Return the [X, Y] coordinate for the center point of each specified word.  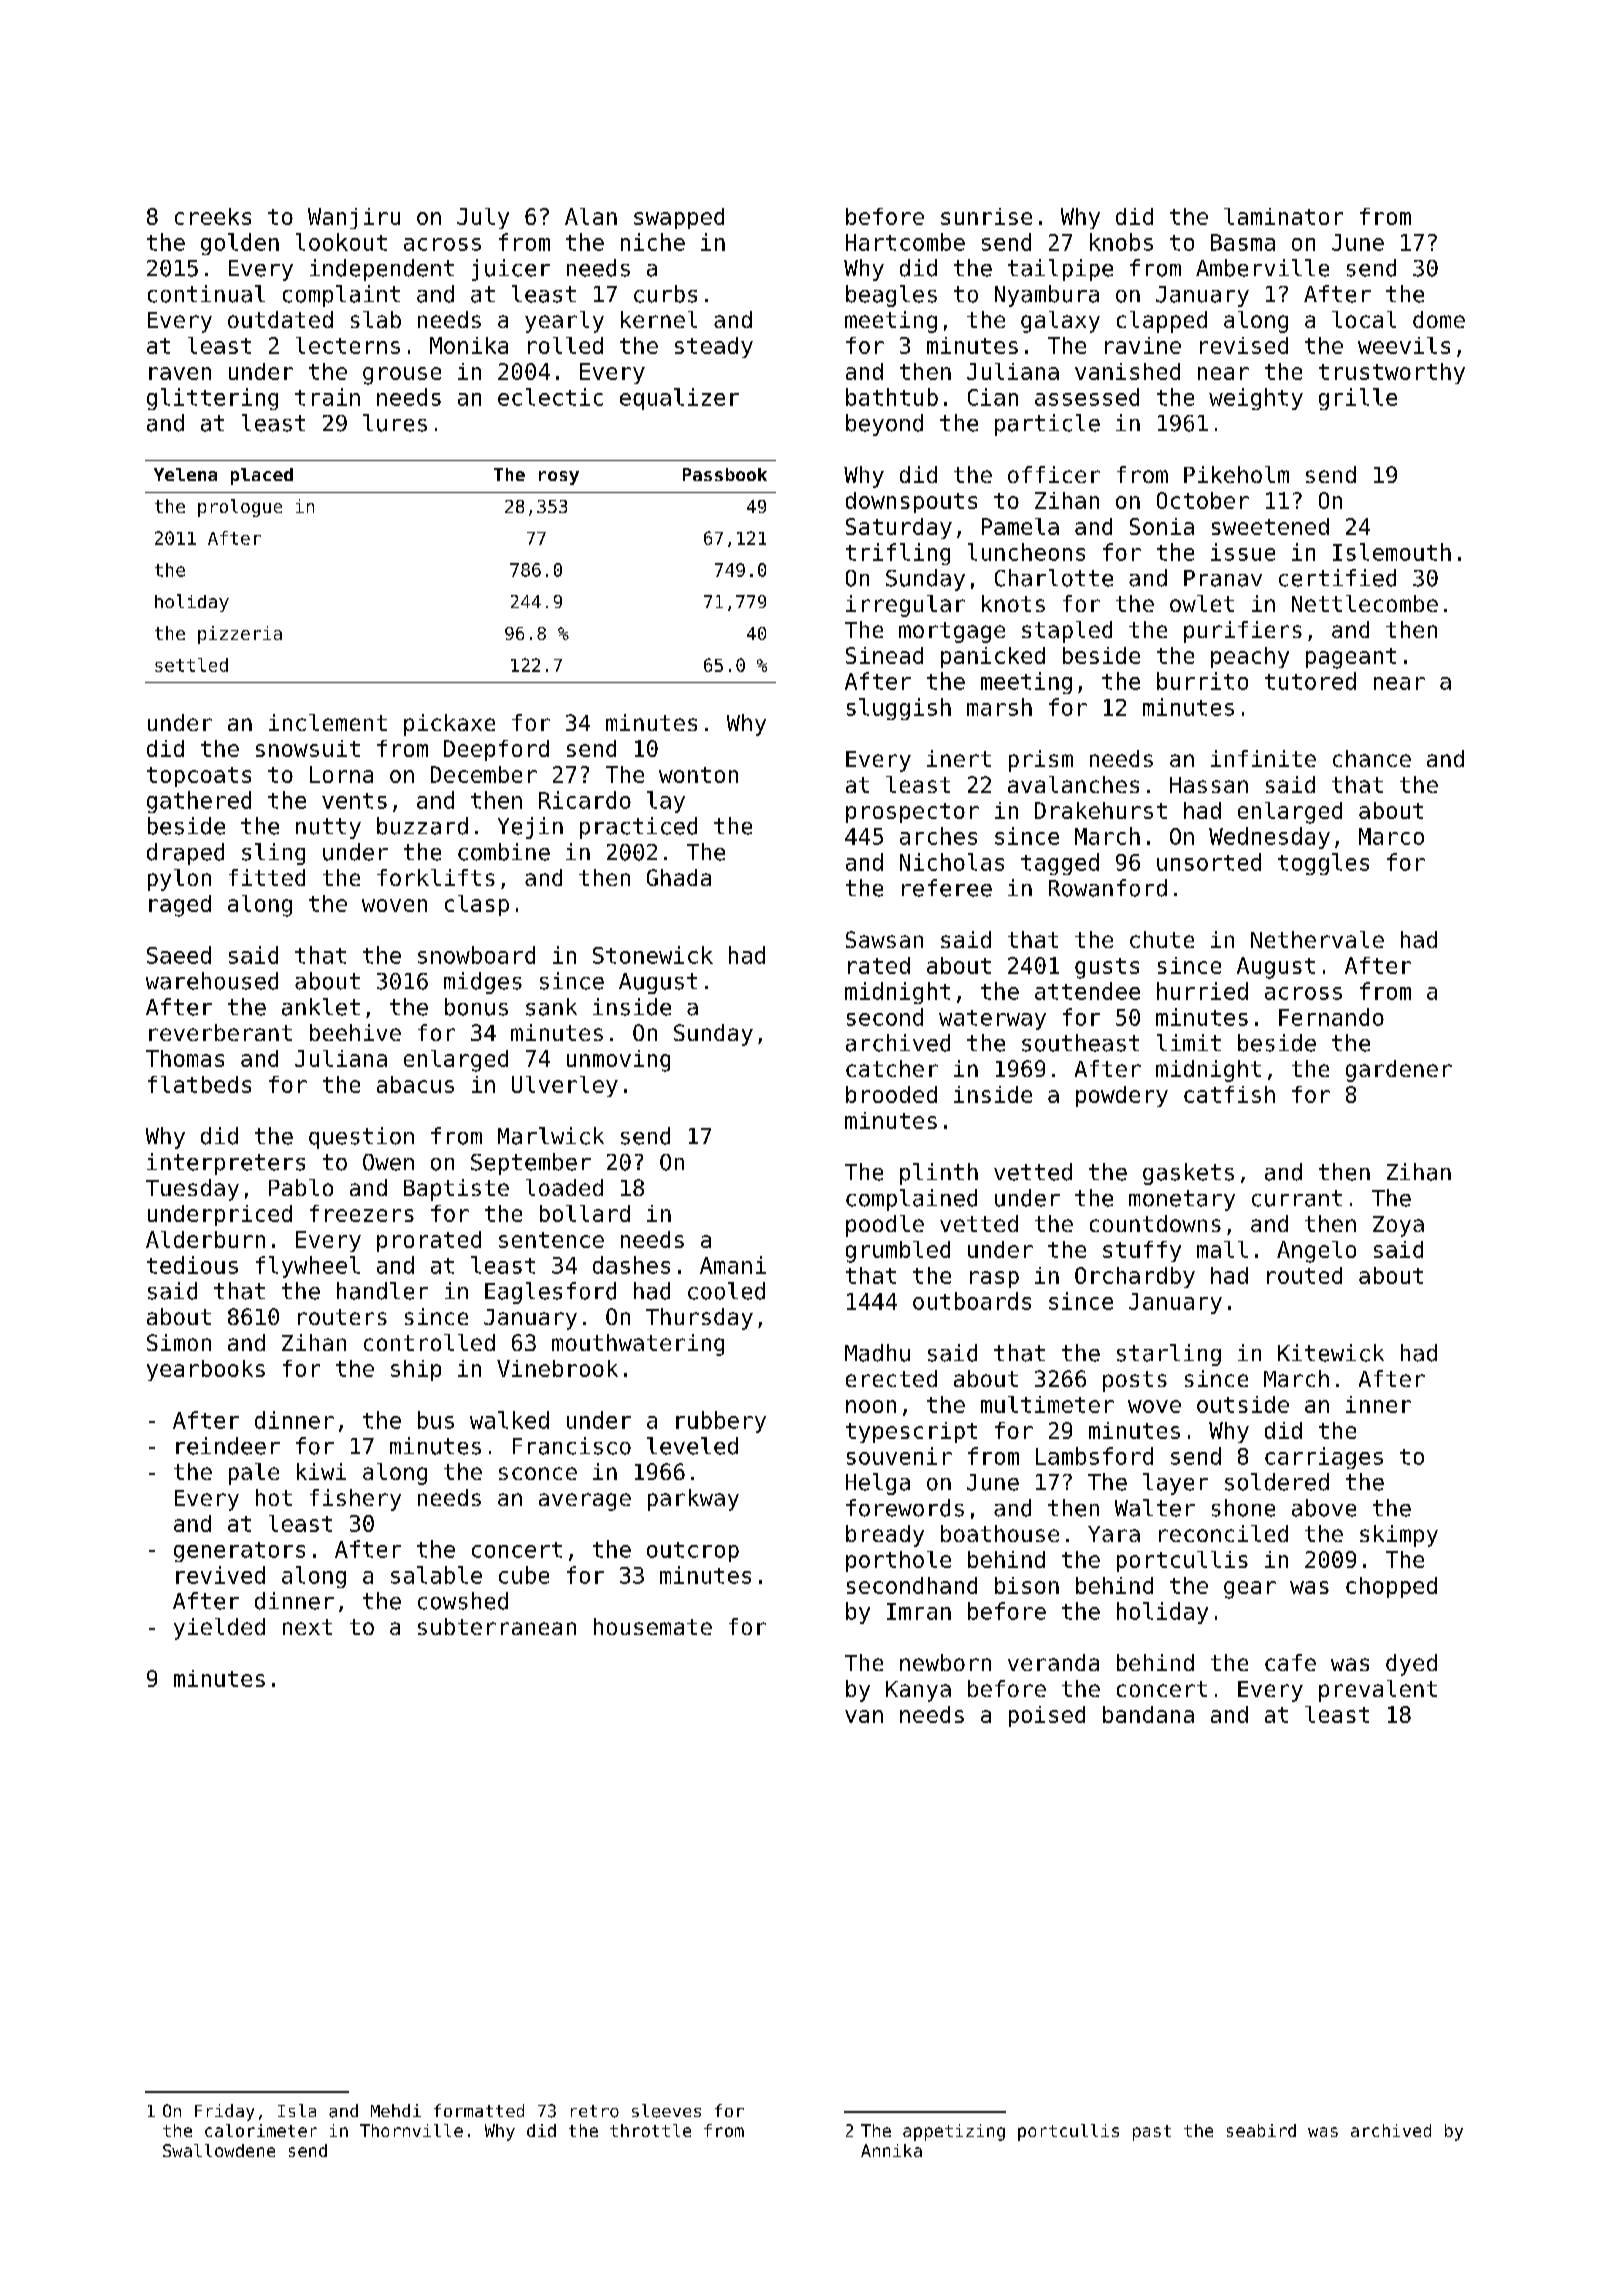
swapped [679, 218]
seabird [1261, 2130]
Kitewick [1331, 1353]
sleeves [666, 2111]
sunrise [986, 216]
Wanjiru [354, 218]
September [531, 1164]
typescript [911, 1432]
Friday [224, 2112]
